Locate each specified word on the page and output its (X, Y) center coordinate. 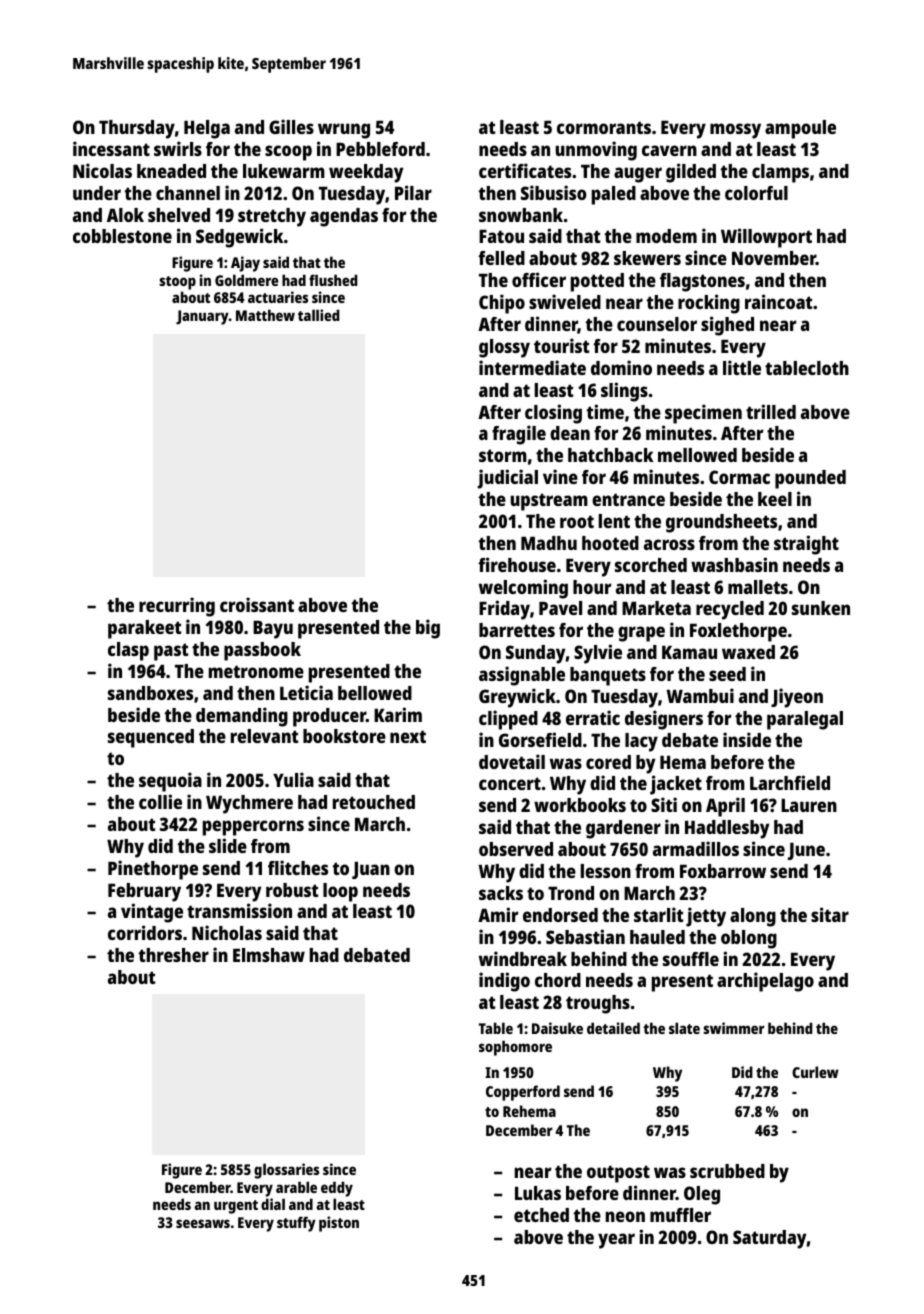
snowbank (521, 215)
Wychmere (249, 804)
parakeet (145, 629)
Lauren (809, 805)
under (97, 193)
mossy (735, 131)
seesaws (203, 1223)
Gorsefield (540, 739)
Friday (504, 610)
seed (727, 674)
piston (339, 1224)
